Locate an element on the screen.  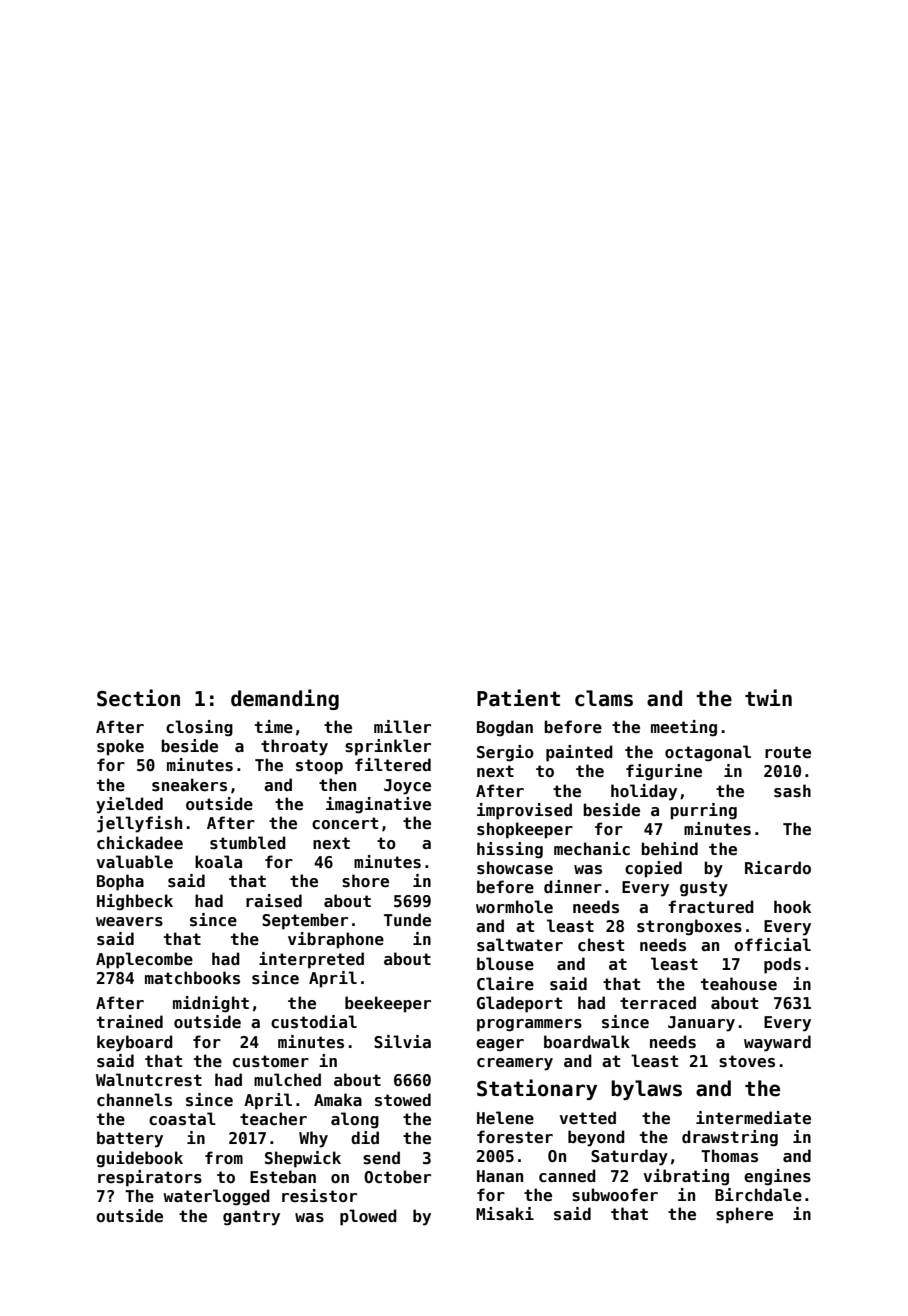
boardwalk is located at coordinates (587, 1041).
